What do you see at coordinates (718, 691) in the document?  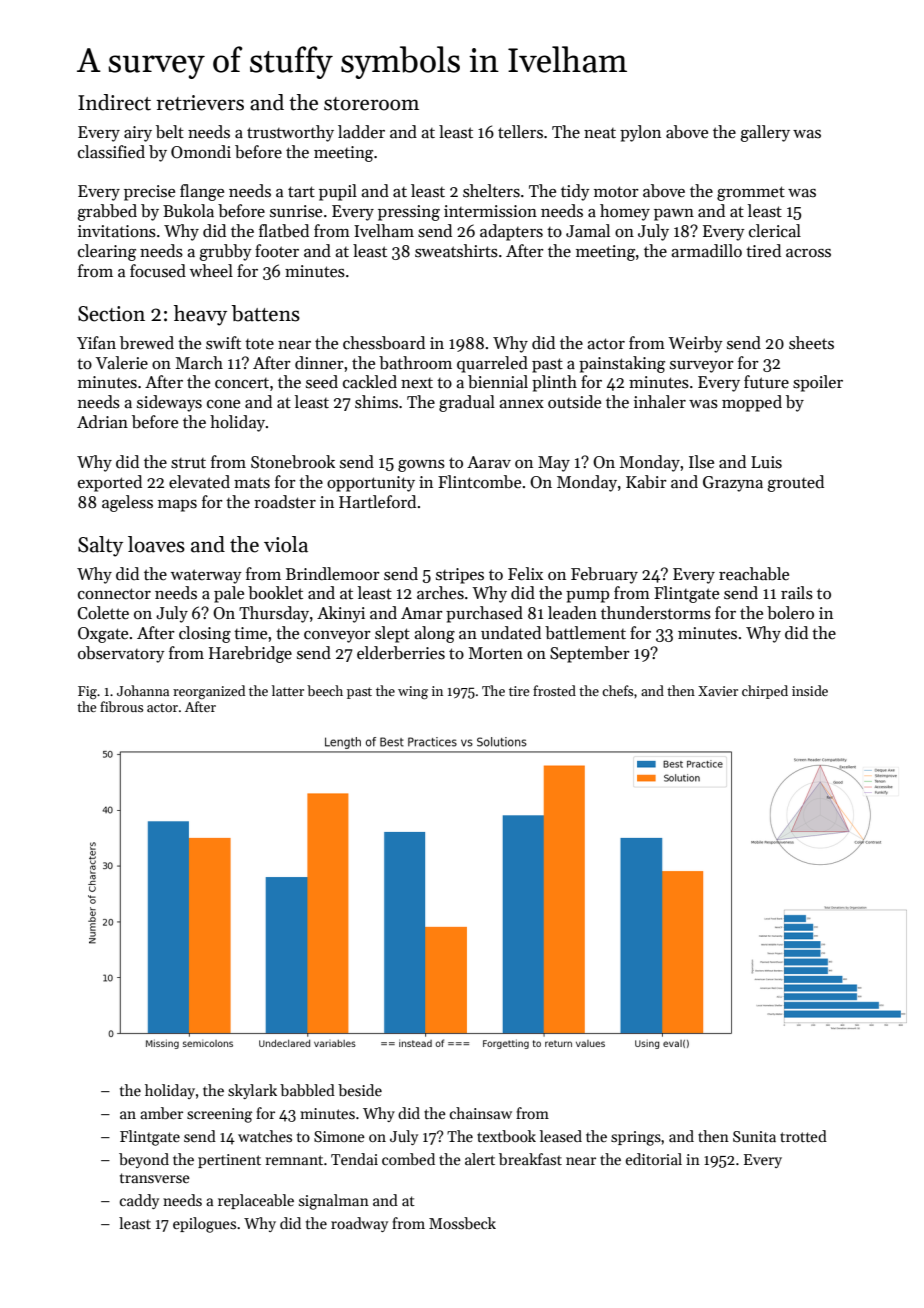 I see `Xavier` at bounding box center [718, 691].
